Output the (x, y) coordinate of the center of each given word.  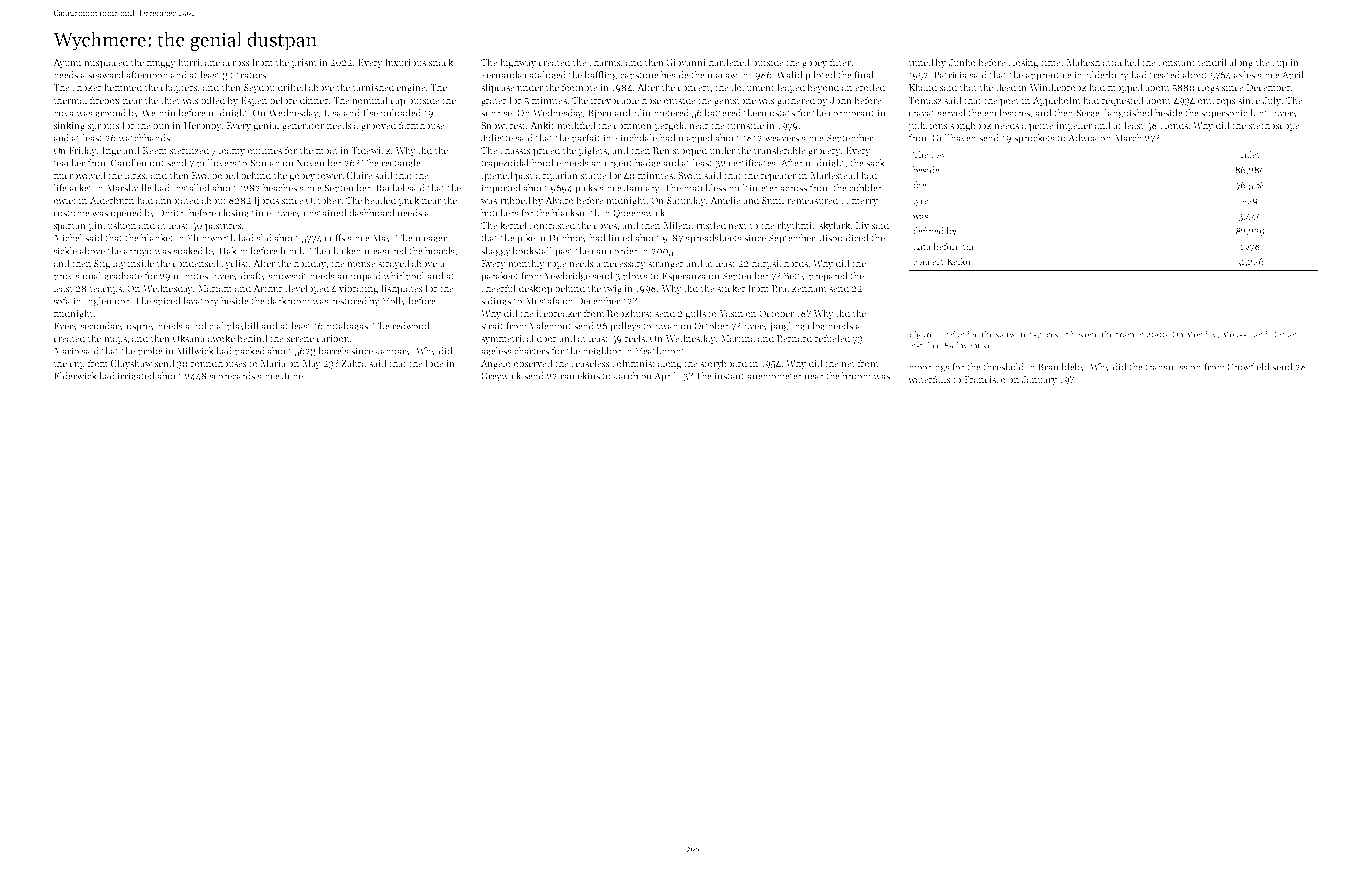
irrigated (136, 377)
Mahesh (1083, 62)
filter (840, 62)
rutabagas (347, 327)
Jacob (625, 376)
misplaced (106, 63)
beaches (280, 188)
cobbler (865, 188)
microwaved (79, 175)
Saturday (686, 201)
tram (1125, 335)
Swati (689, 175)
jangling (787, 327)
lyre (921, 201)
